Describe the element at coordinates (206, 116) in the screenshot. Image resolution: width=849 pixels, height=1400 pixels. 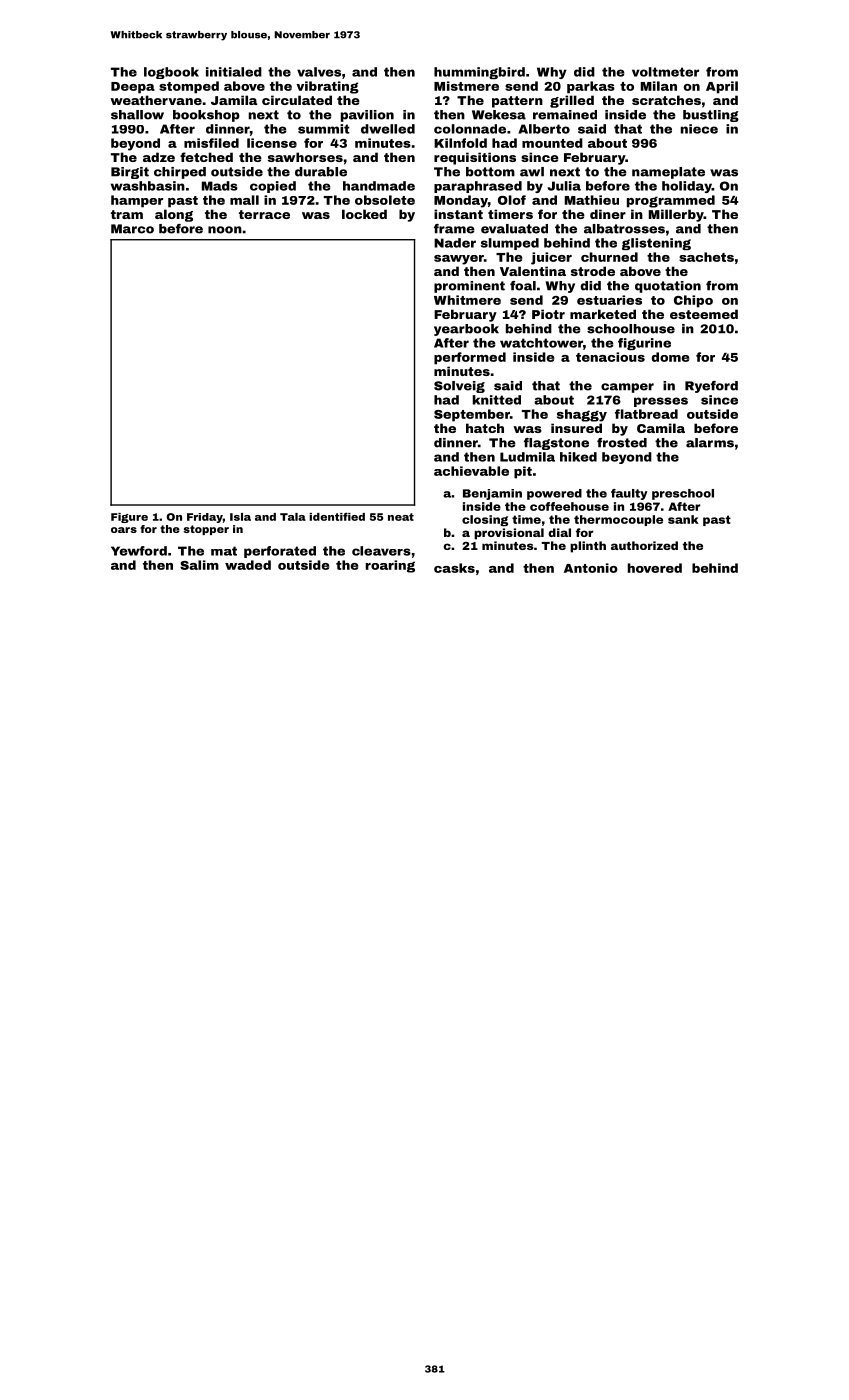
I see `bookshop` at that location.
